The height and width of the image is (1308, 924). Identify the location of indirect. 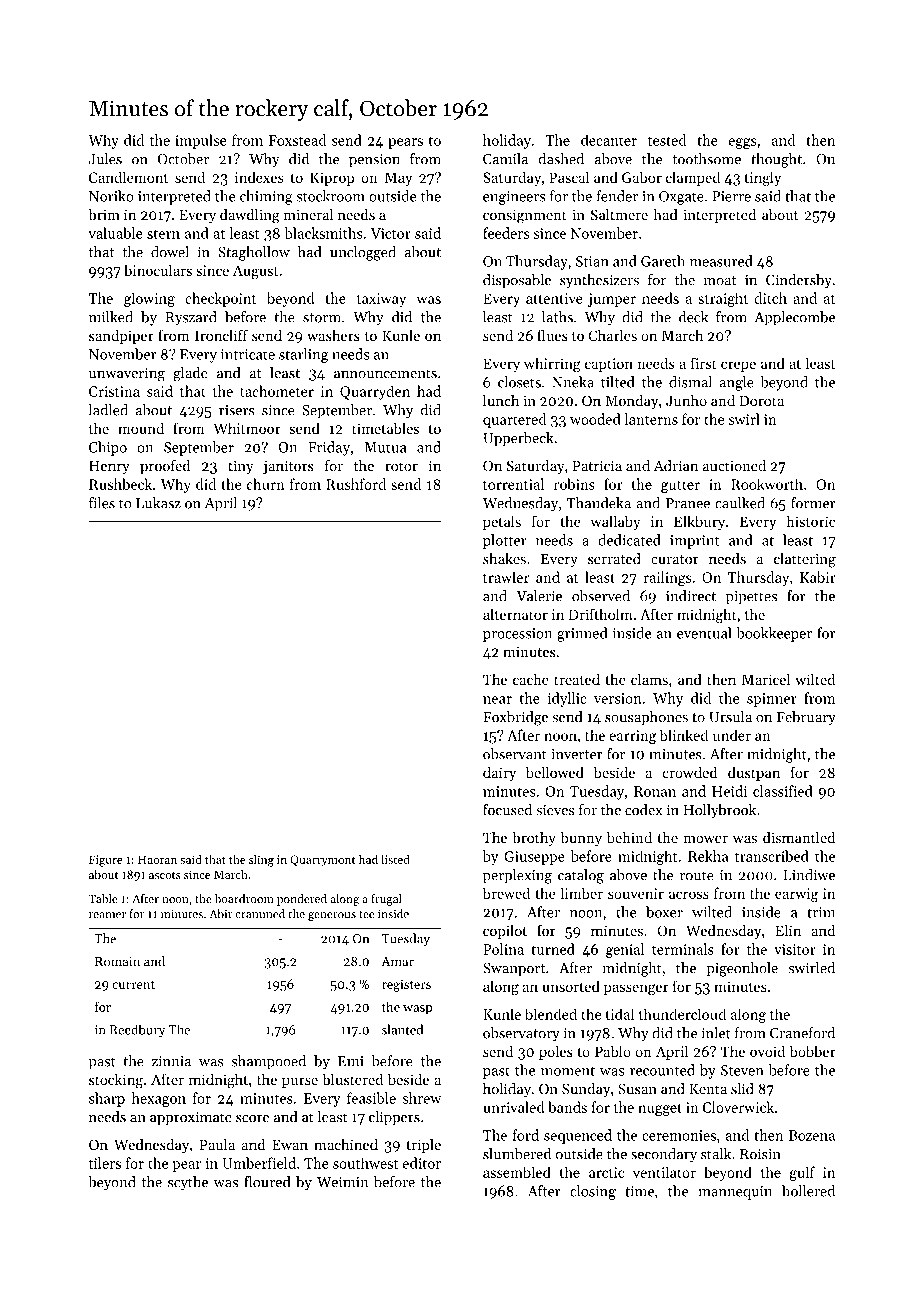
(691, 596).
